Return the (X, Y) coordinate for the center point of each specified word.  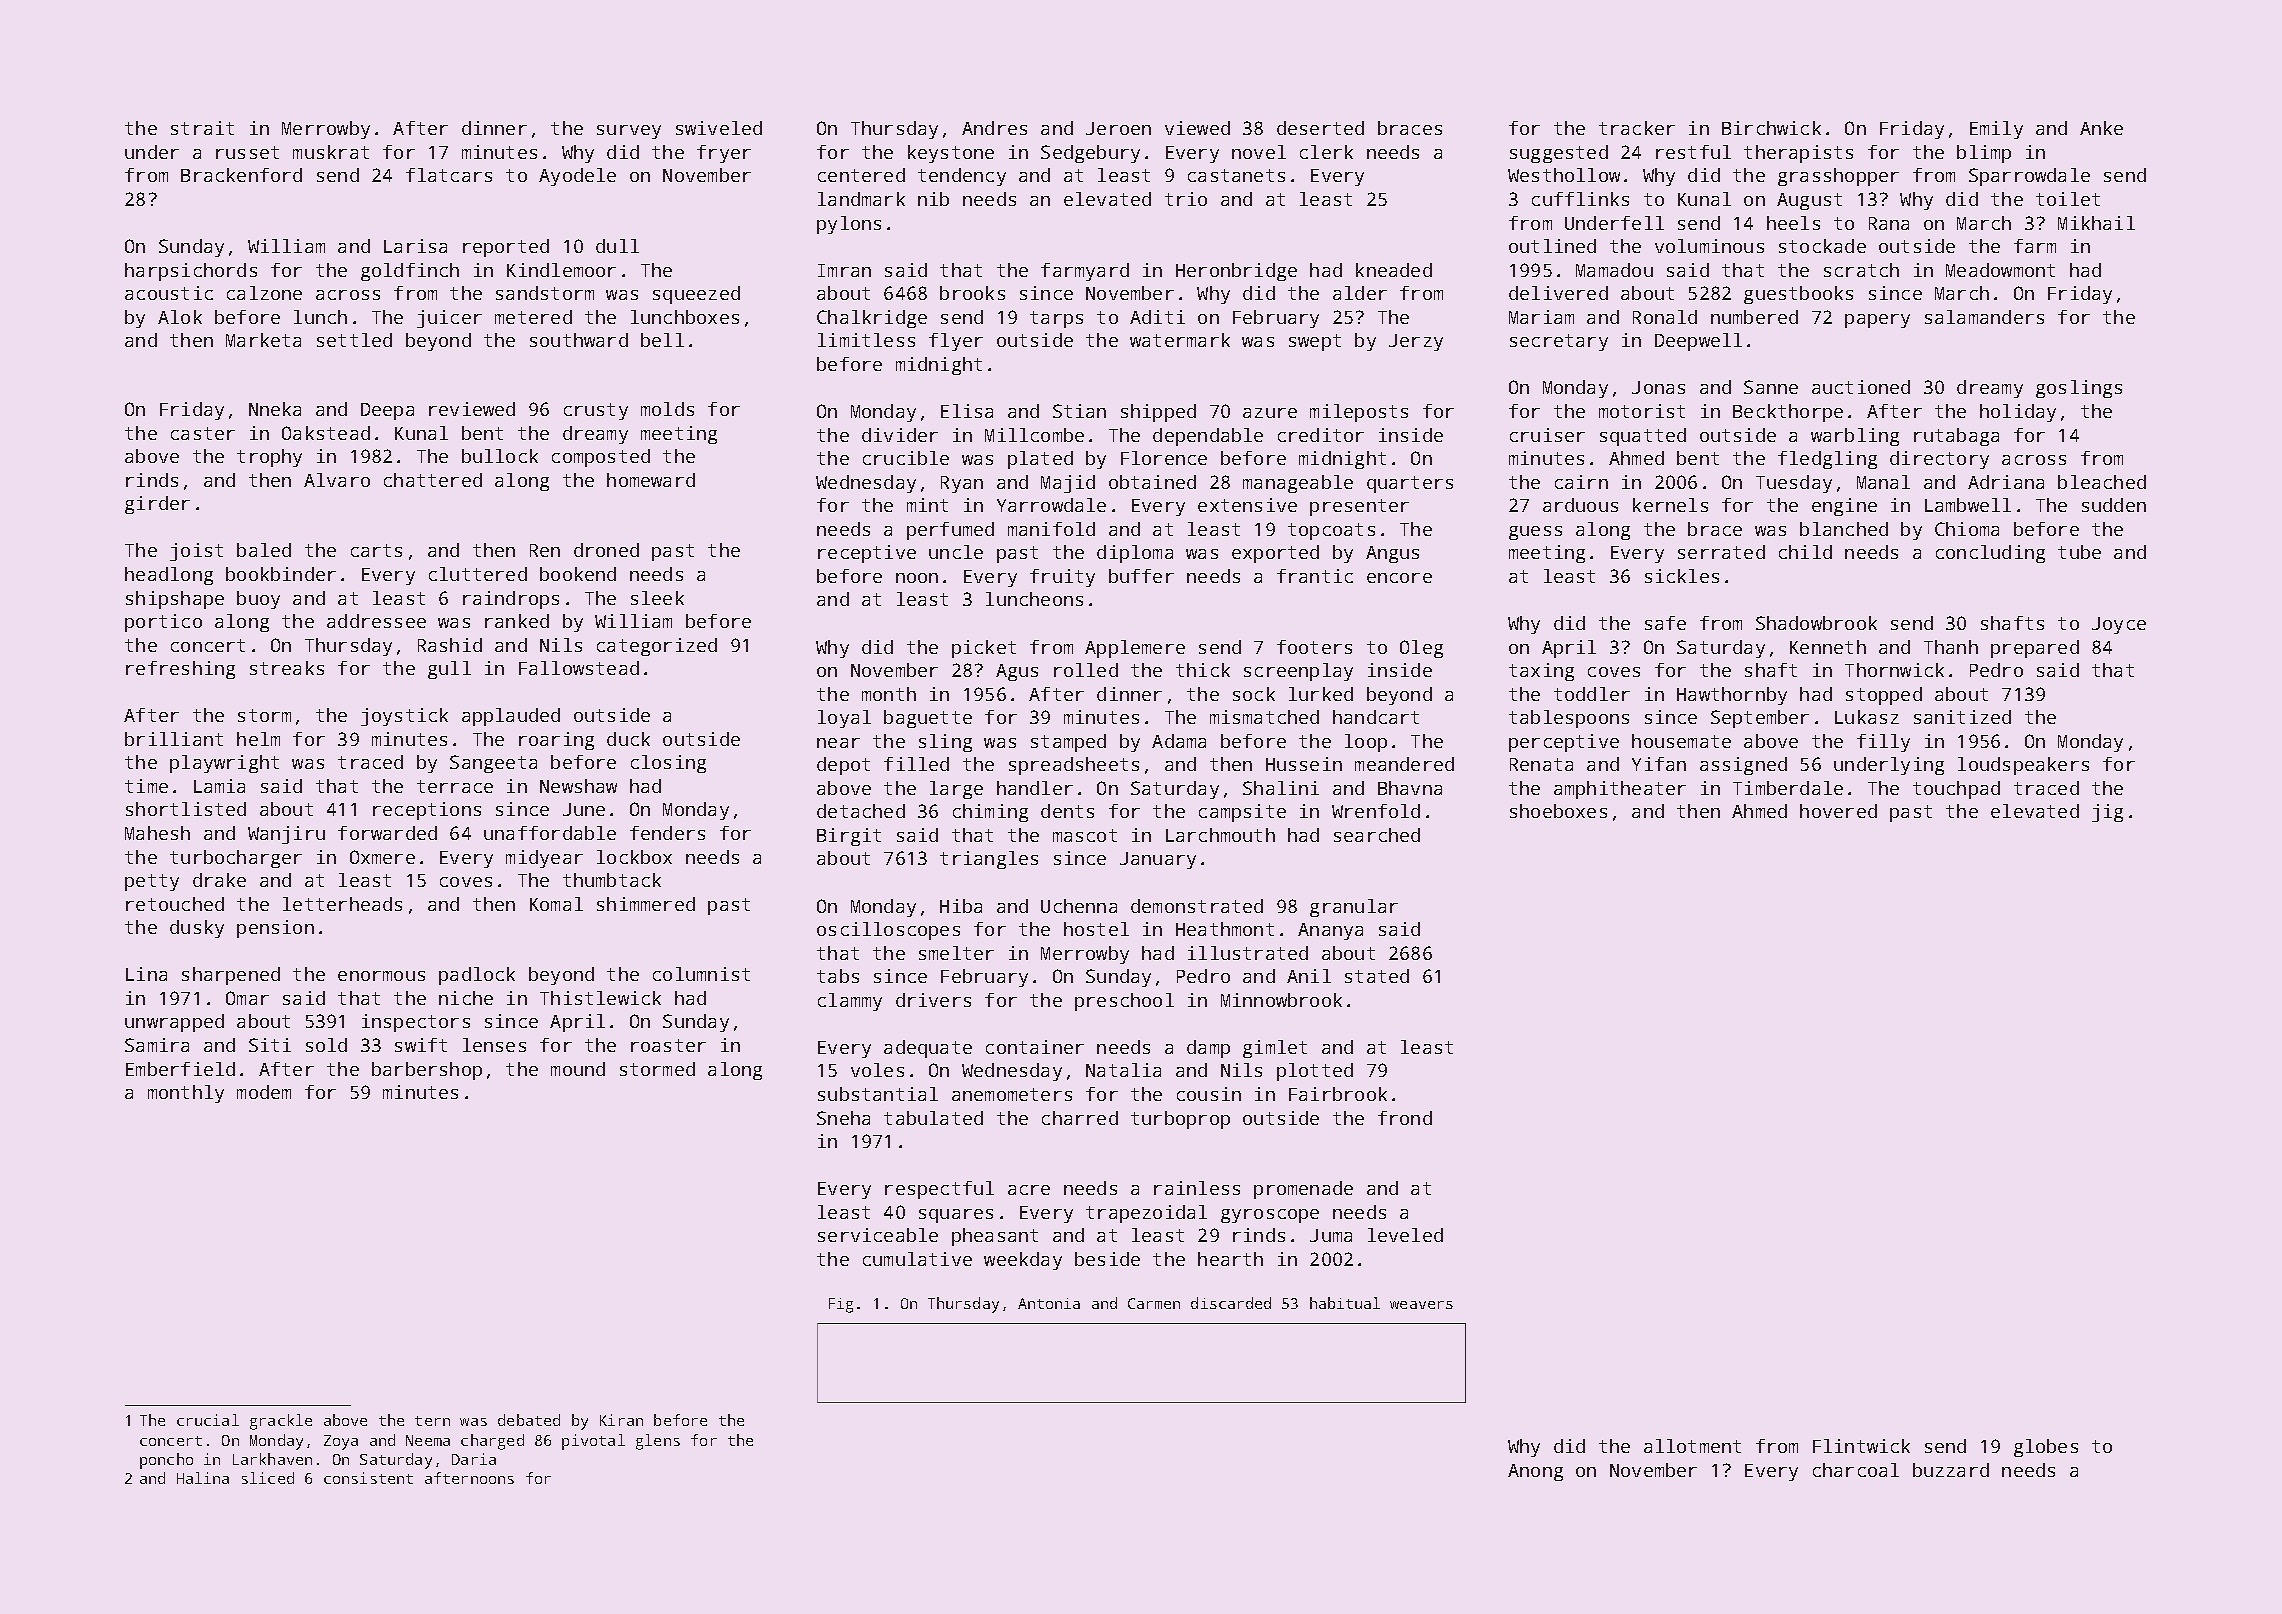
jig (2107, 813)
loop (1366, 743)
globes (2046, 1448)
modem (264, 1092)
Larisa (415, 246)
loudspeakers (2023, 766)
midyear (544, 859)
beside (1107, 1259)
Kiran (621, 1420)
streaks (287, 668)
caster (203, 433)
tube (2079, 552)
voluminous (1709, 246)
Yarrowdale (1051, 505)
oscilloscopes (888, 931)
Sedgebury (1090, 154)
